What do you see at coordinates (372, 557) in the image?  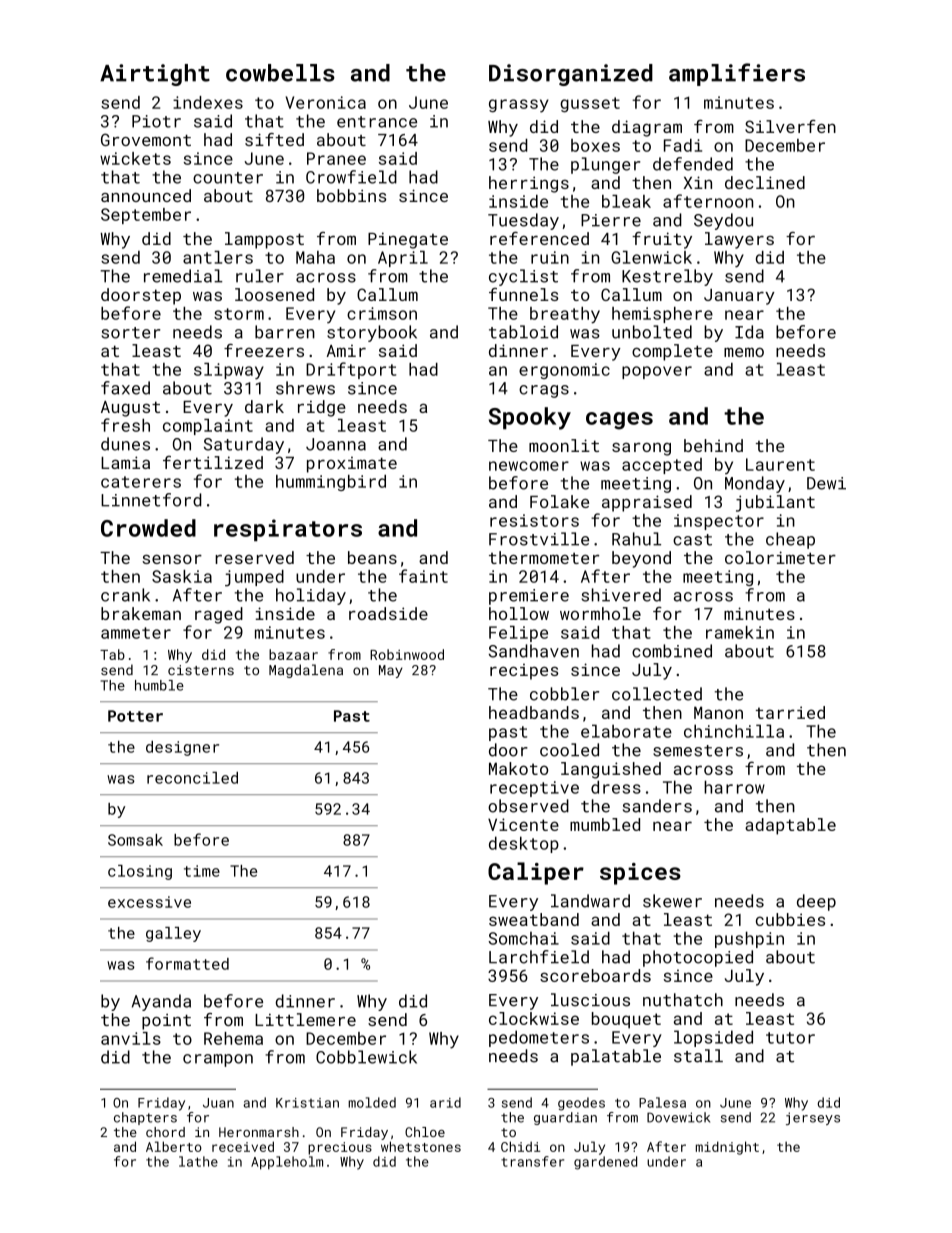 I see `beans` at bounding box center [372, 557].
